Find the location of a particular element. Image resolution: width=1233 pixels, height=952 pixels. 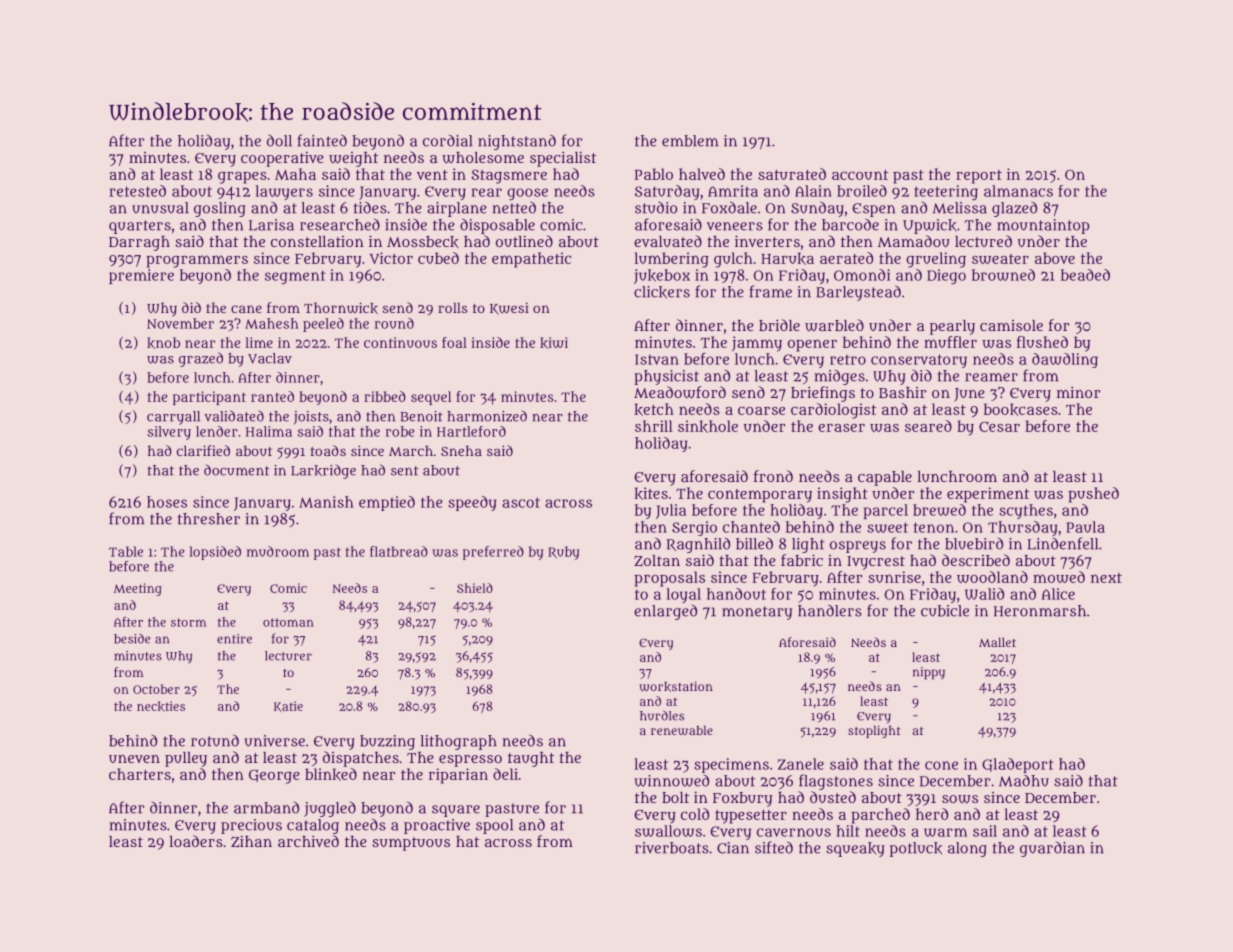

jukebox is located at coordinates (662, 276).
